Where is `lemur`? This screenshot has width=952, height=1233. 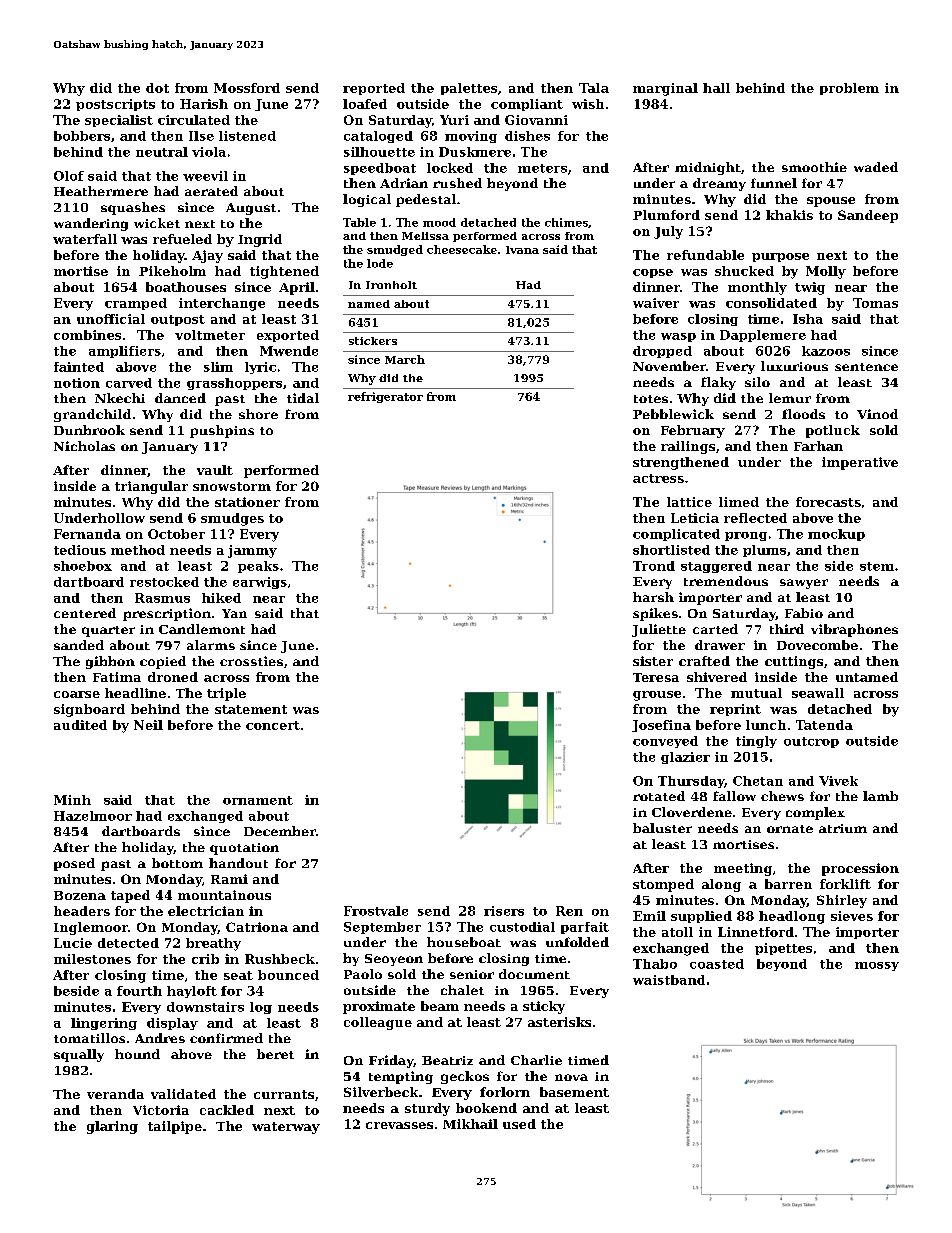 lemur is located at coordinates (790, 398).
